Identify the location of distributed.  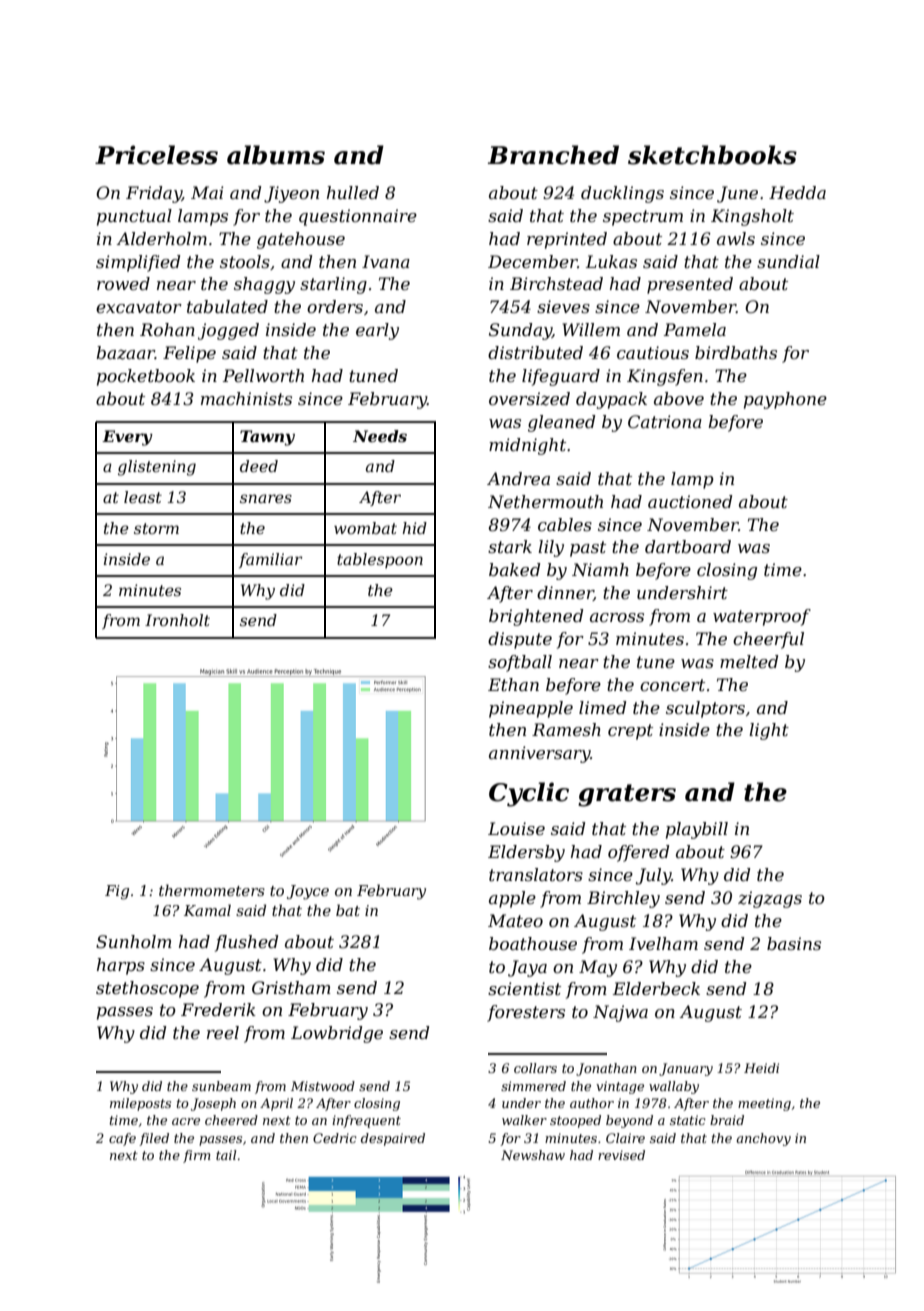
(535, 352).
